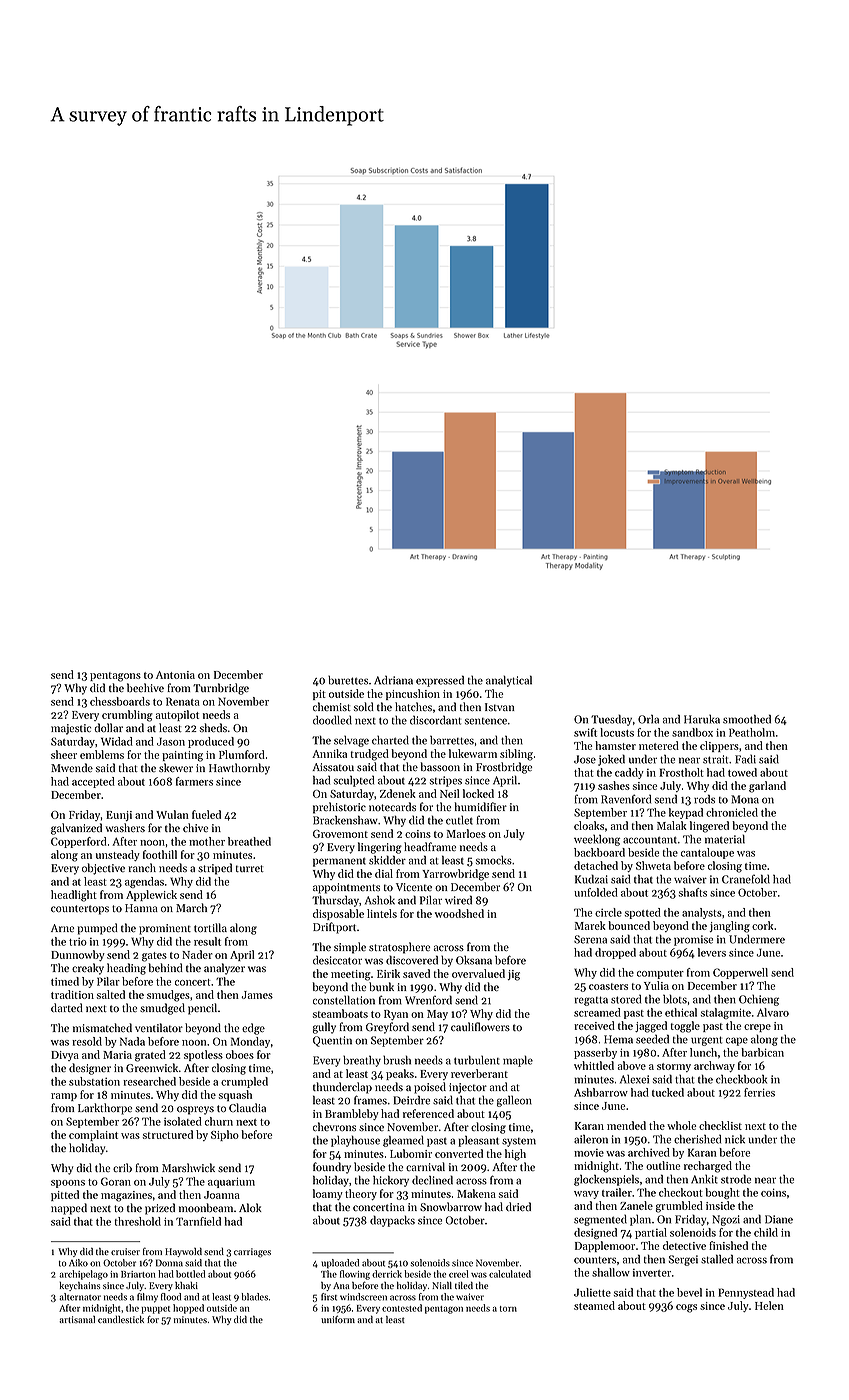  Describe the element at coordinates (186, 1285) in the screenshot. I see `khaki` at that location.
